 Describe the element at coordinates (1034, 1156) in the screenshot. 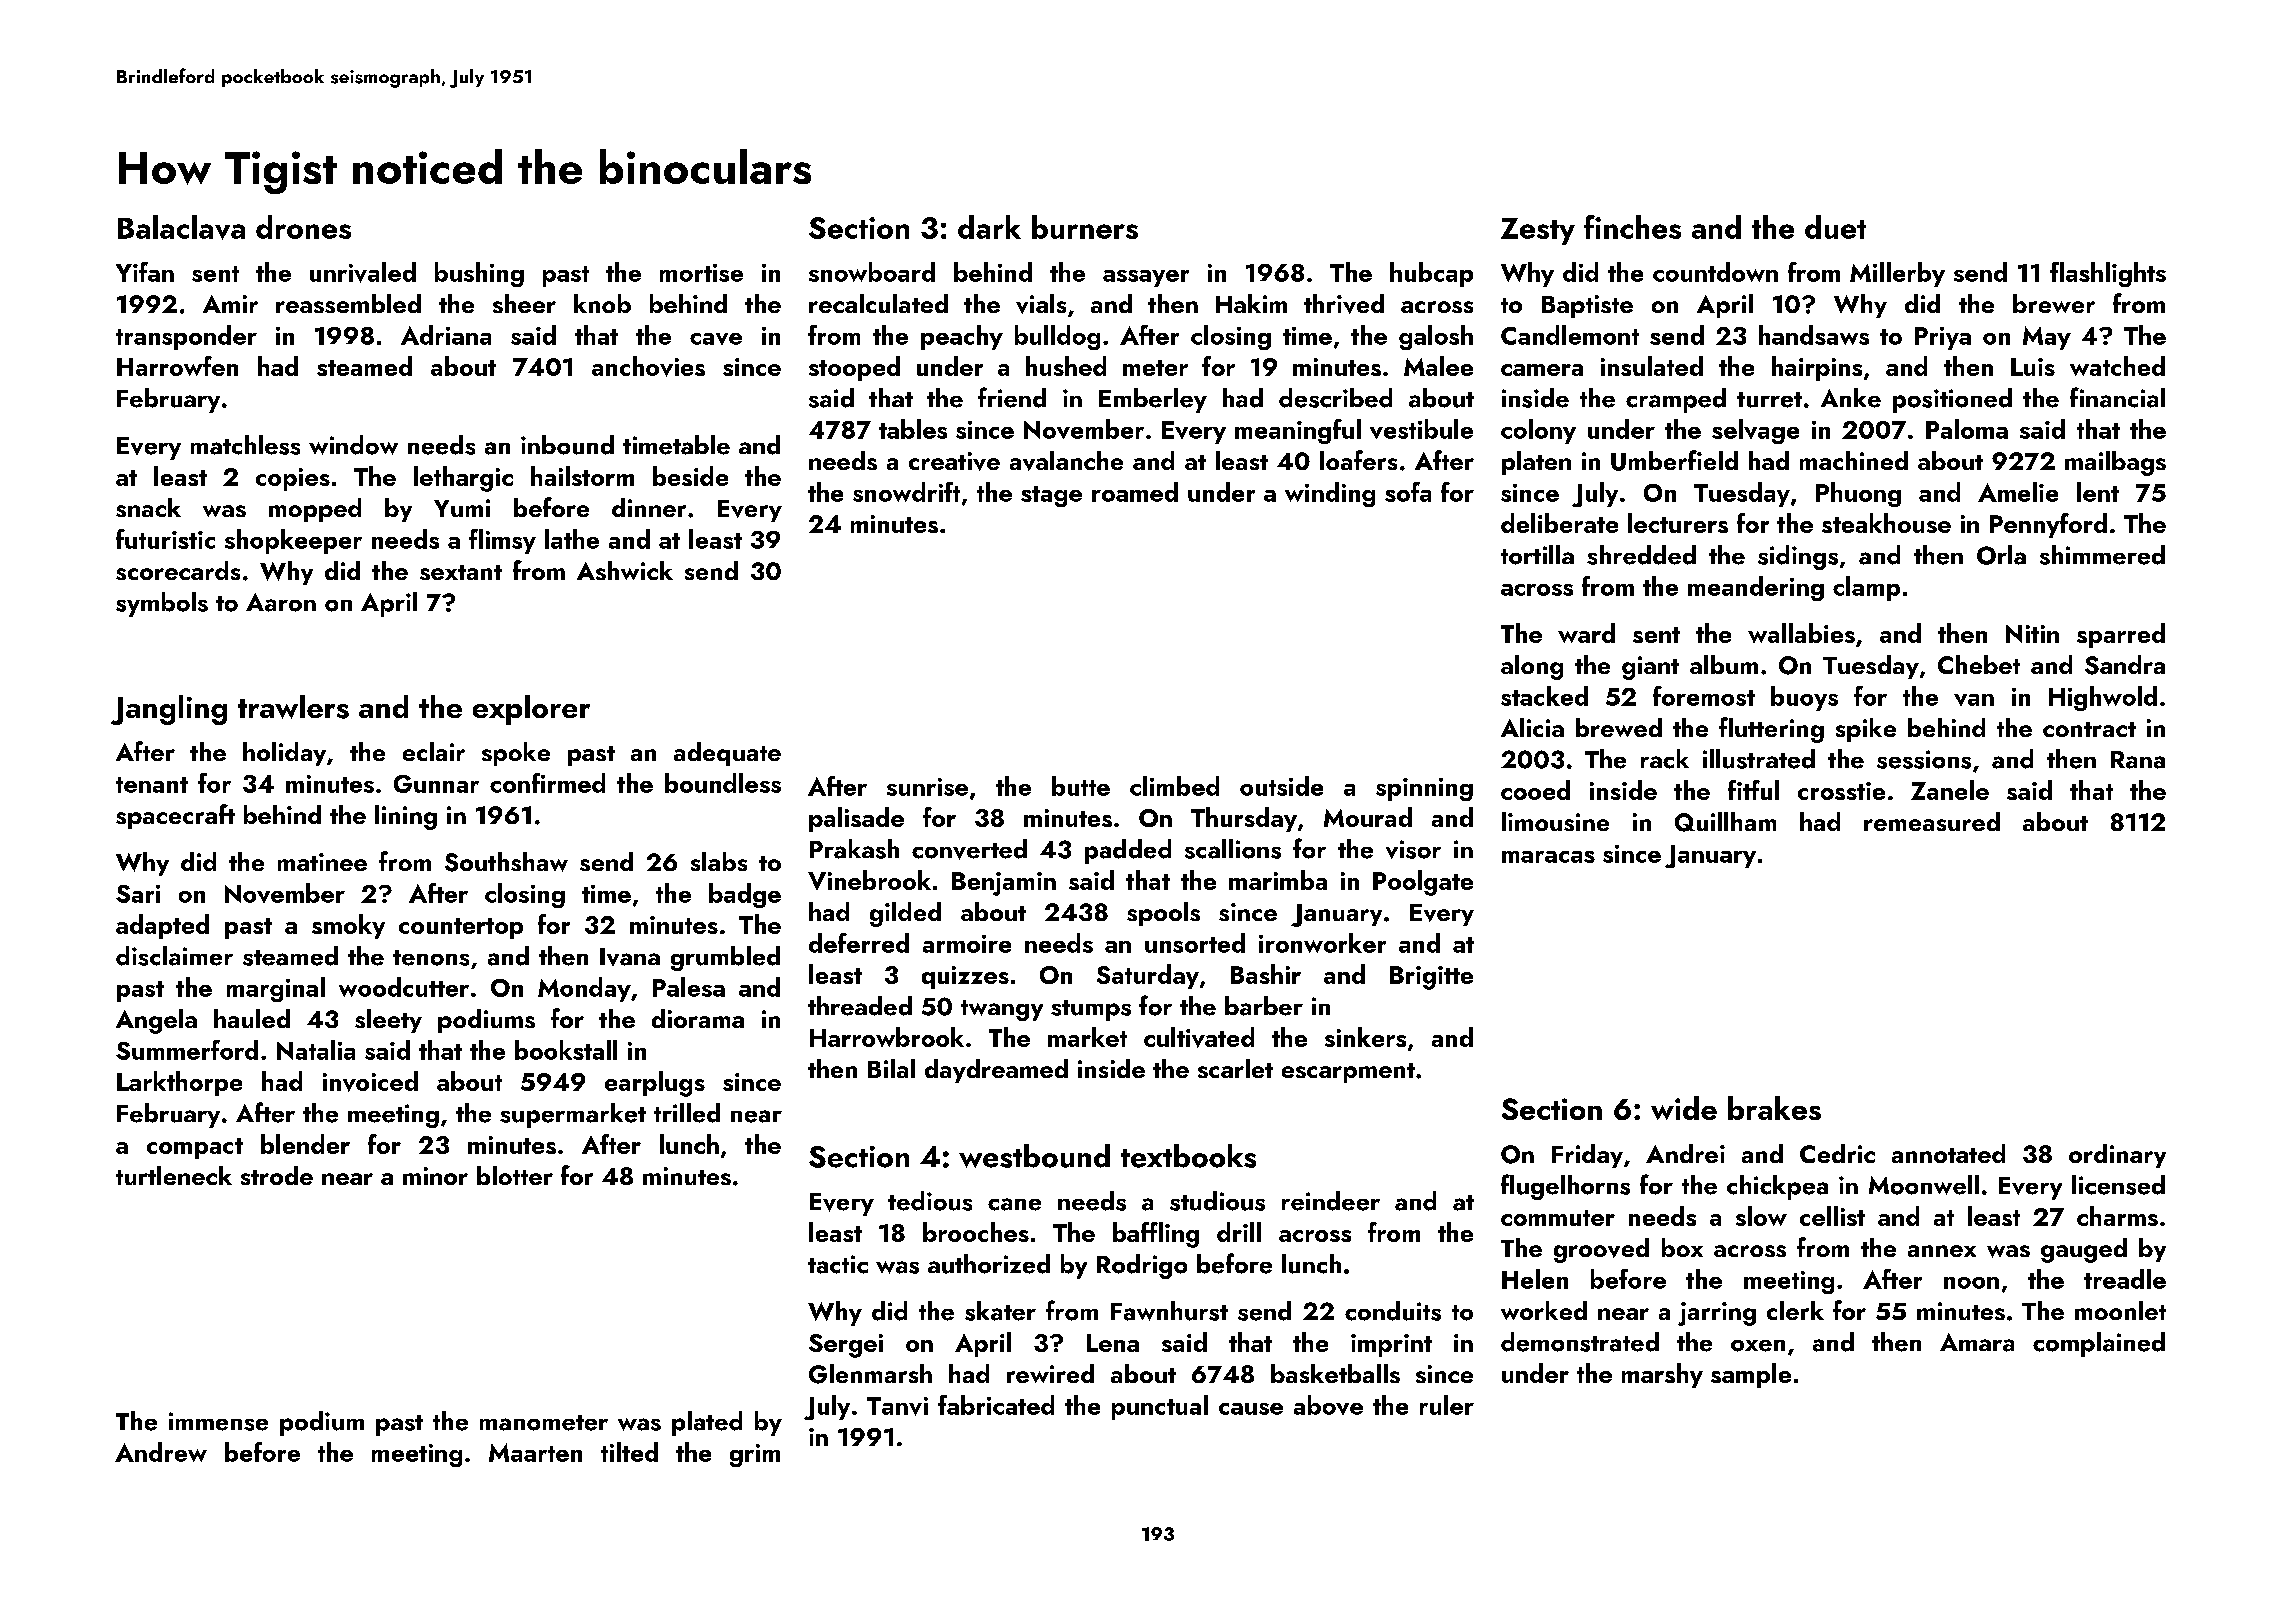

I see `westbound` at that location.
